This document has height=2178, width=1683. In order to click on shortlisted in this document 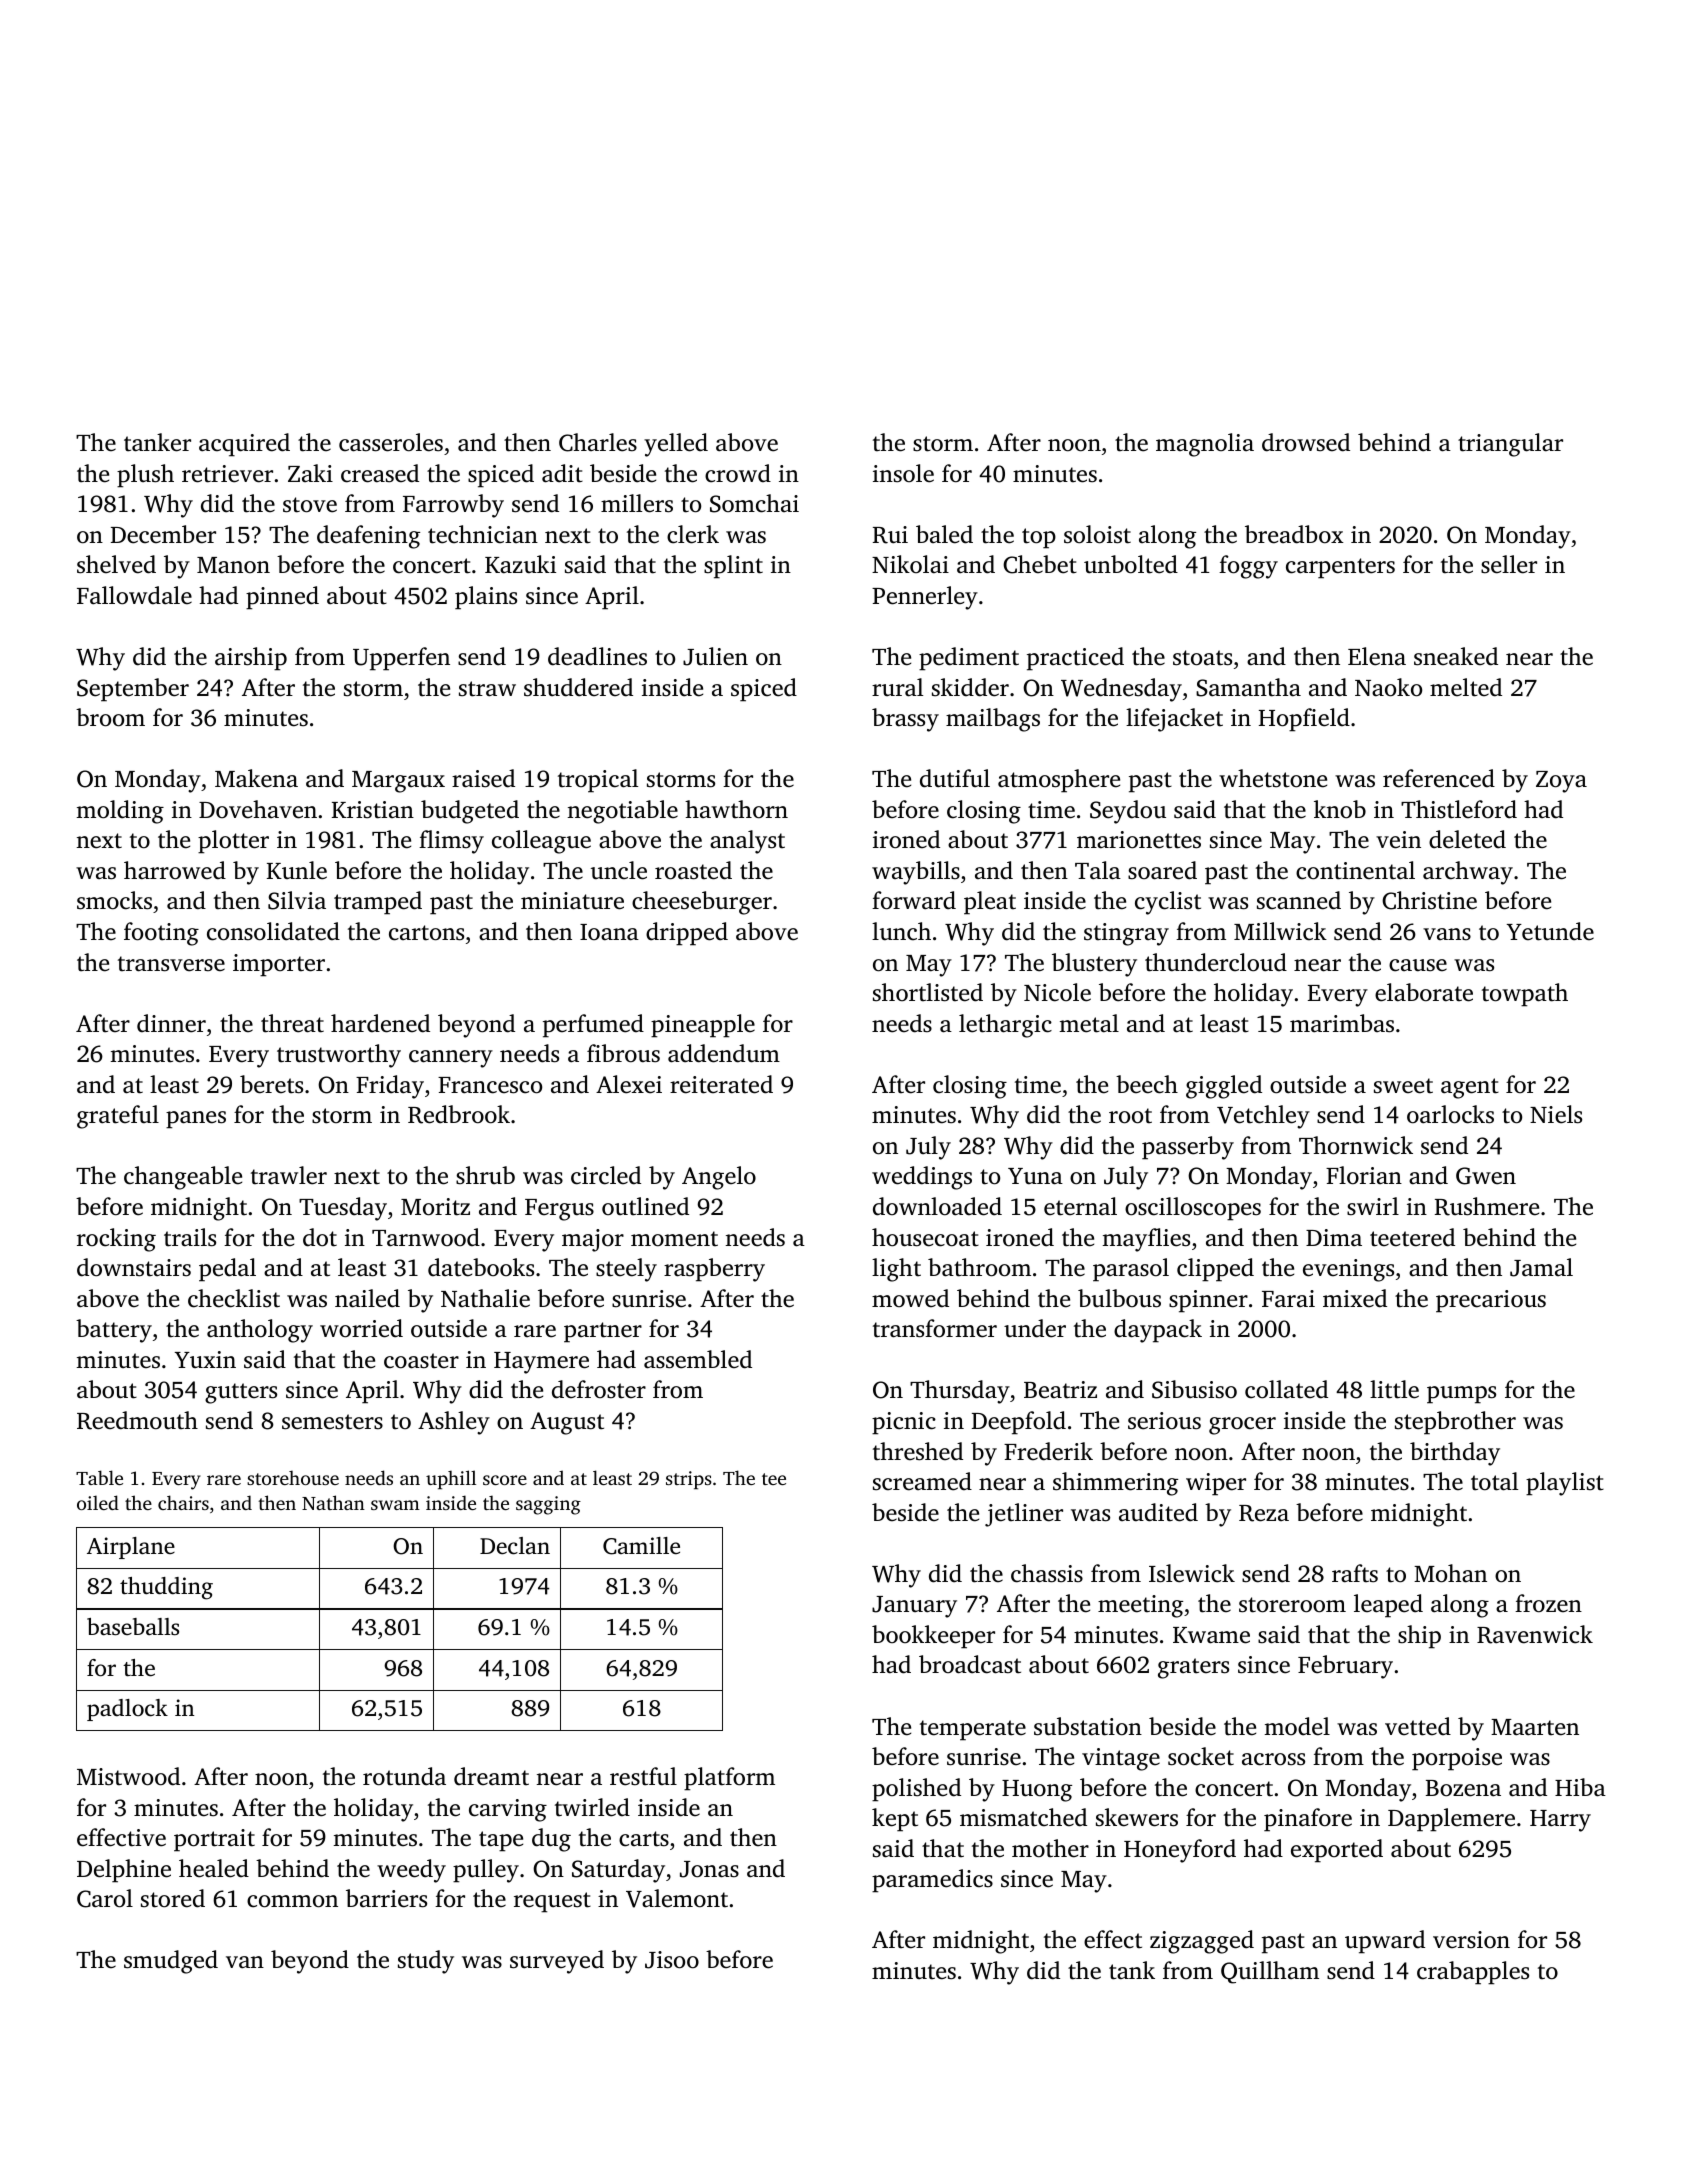, I will do `click(928, 992)`.
